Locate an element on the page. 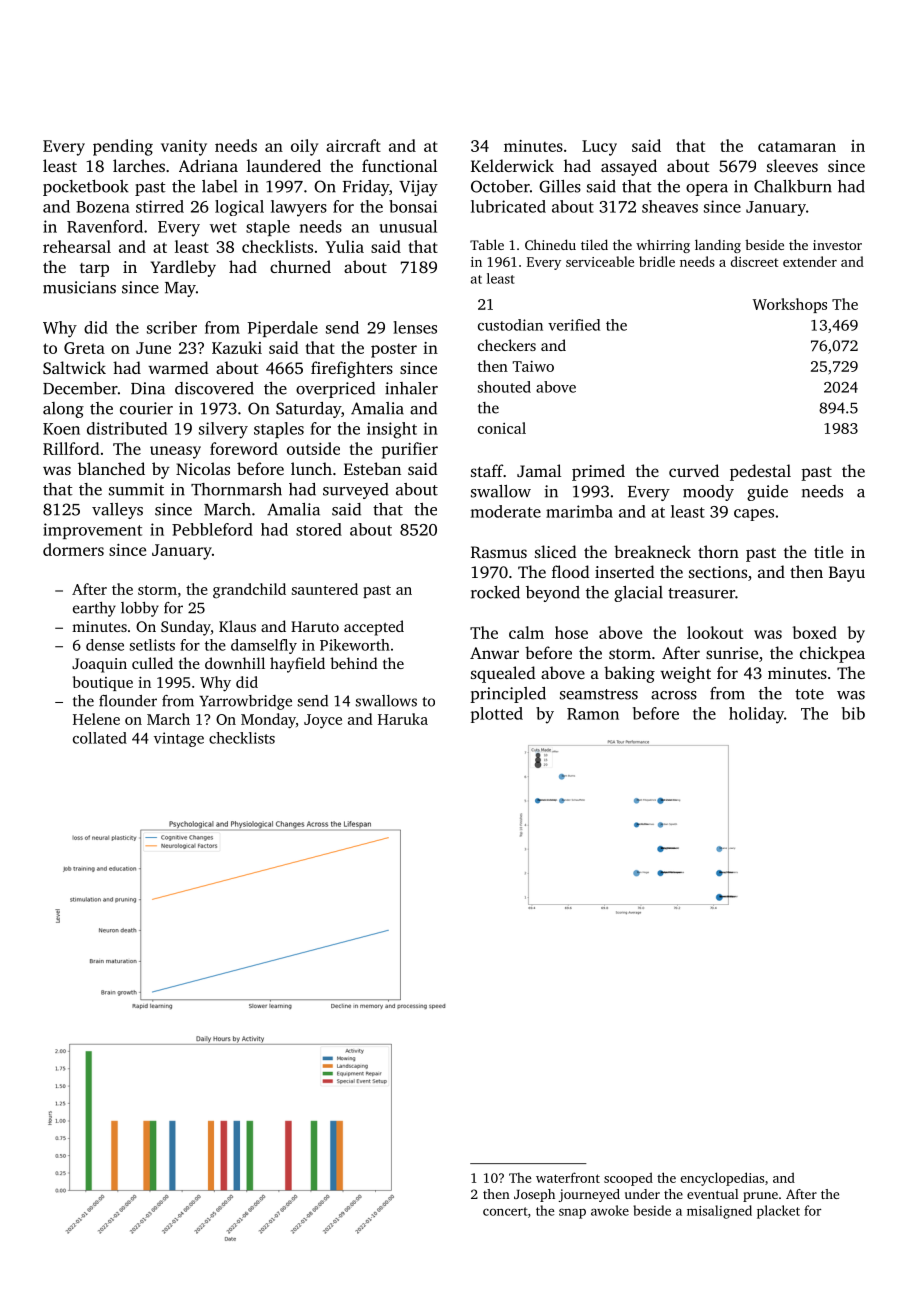  squealed is located at coordinates (503, 674).
